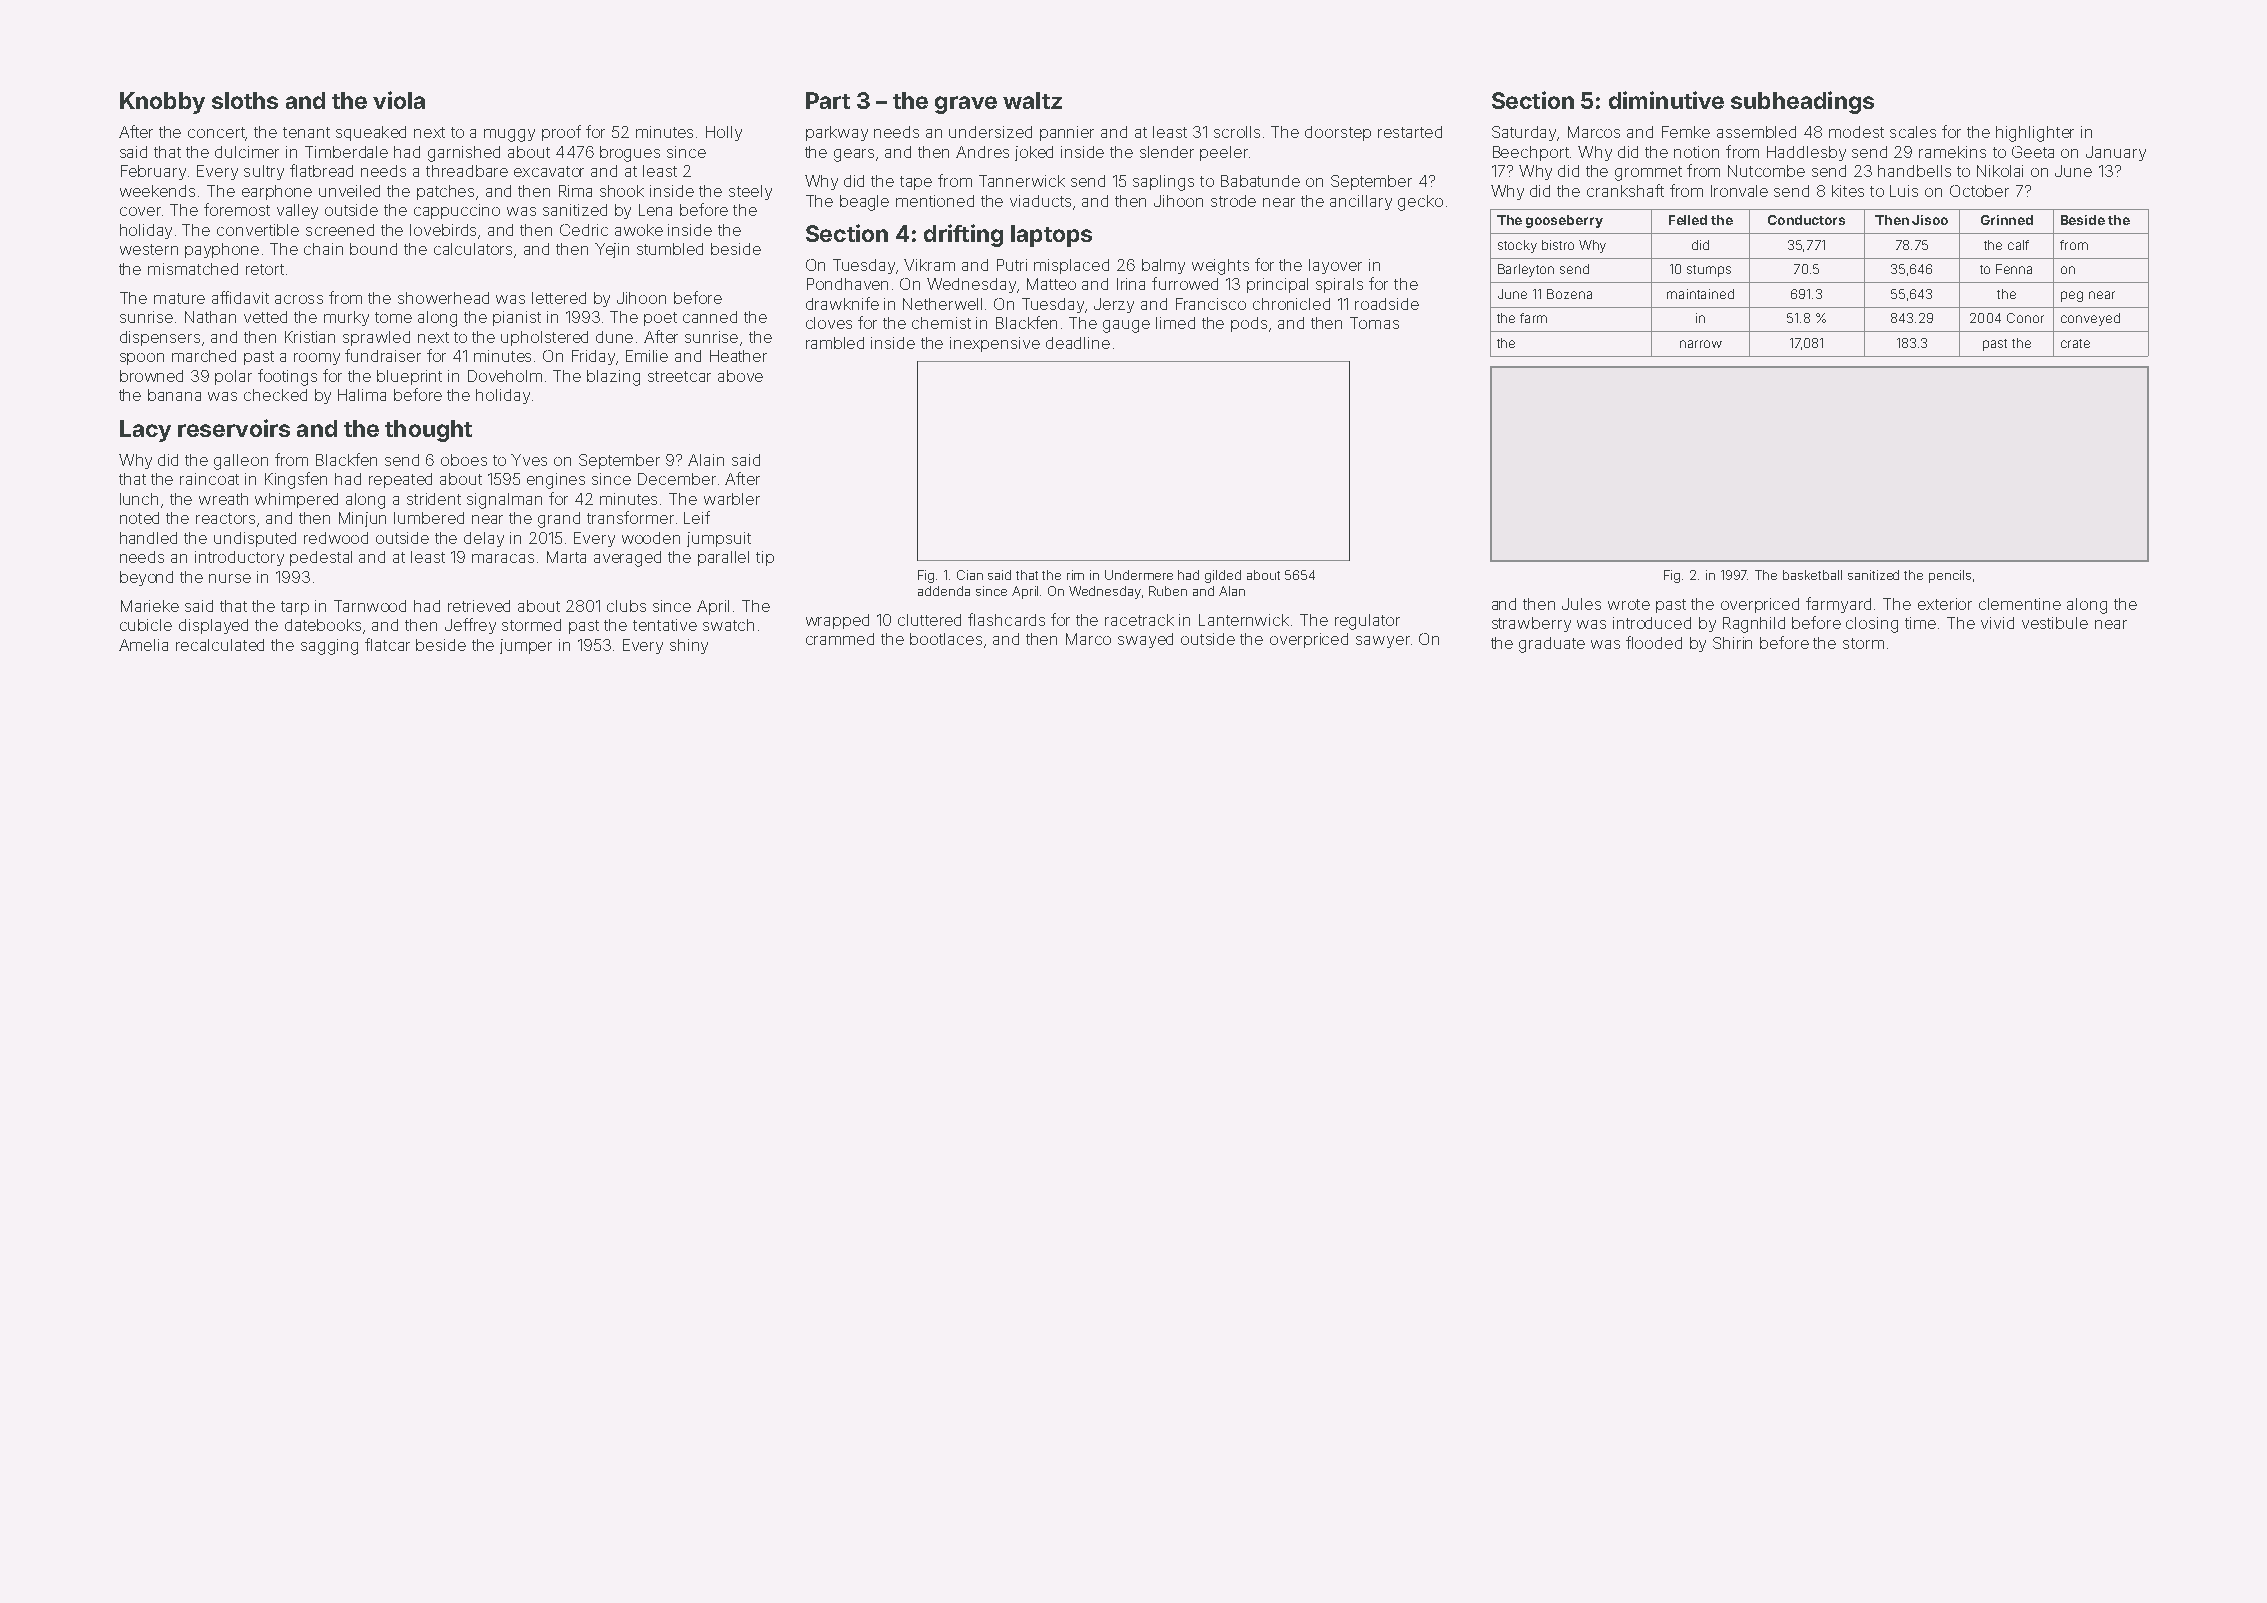 This document has width=2267, height=1603. What do you see at coordinates (1040, 201) in the document?
I see `viaducts` at bounding box center [1040, 201].
